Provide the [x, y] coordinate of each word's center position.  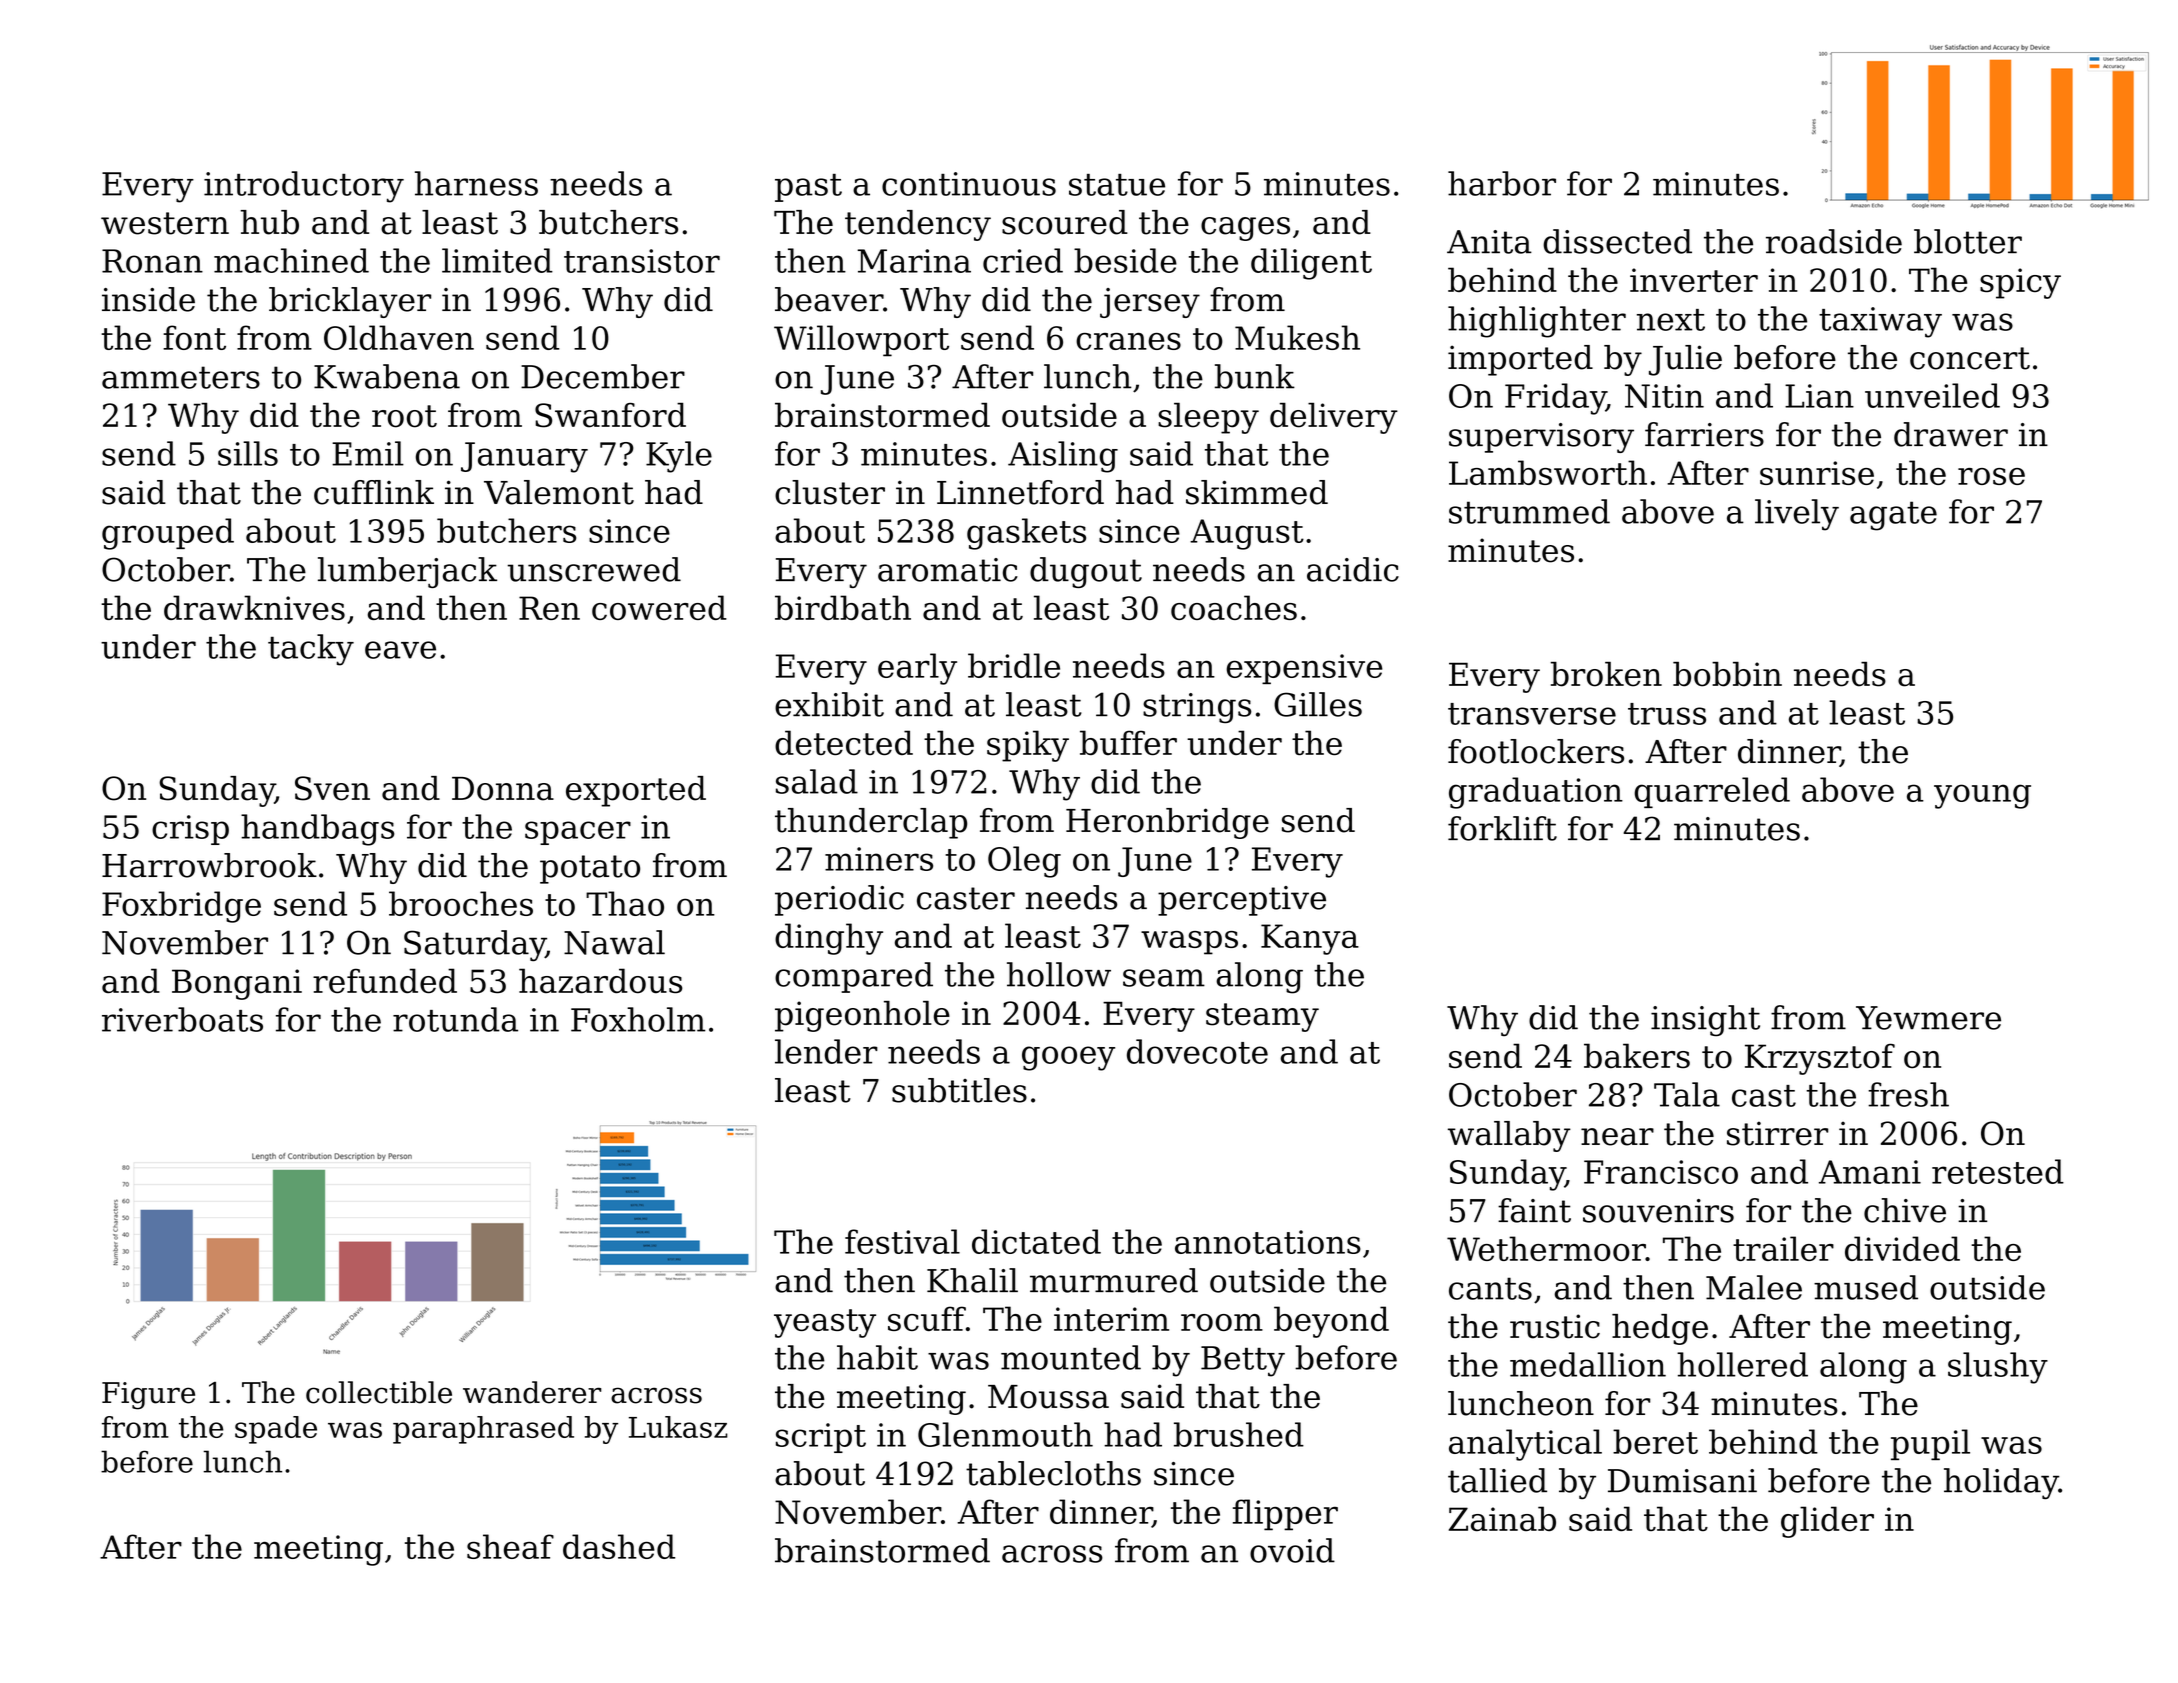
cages [1245, 229]
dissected [1617, 241]
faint [1534, 1210]
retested [1998, 1171]
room [1222, 1322]
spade [276, 1430]
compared [854, 977]
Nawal [614, 942]
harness [476, 183]
